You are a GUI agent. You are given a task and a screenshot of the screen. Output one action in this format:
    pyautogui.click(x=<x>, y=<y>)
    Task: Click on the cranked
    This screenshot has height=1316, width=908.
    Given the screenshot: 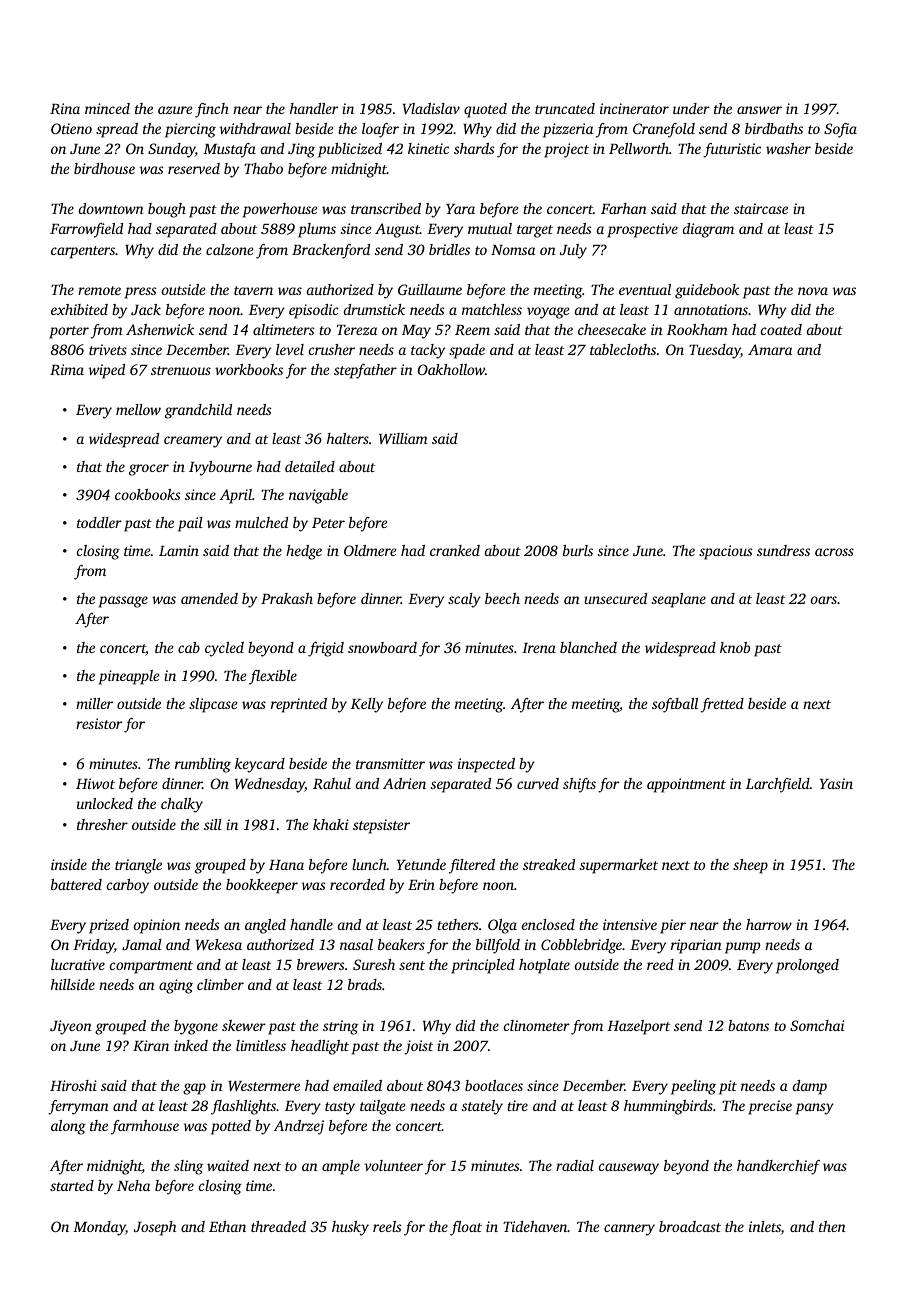 What is the action you would take?
    pyautogui.click(x=455, y=550)
